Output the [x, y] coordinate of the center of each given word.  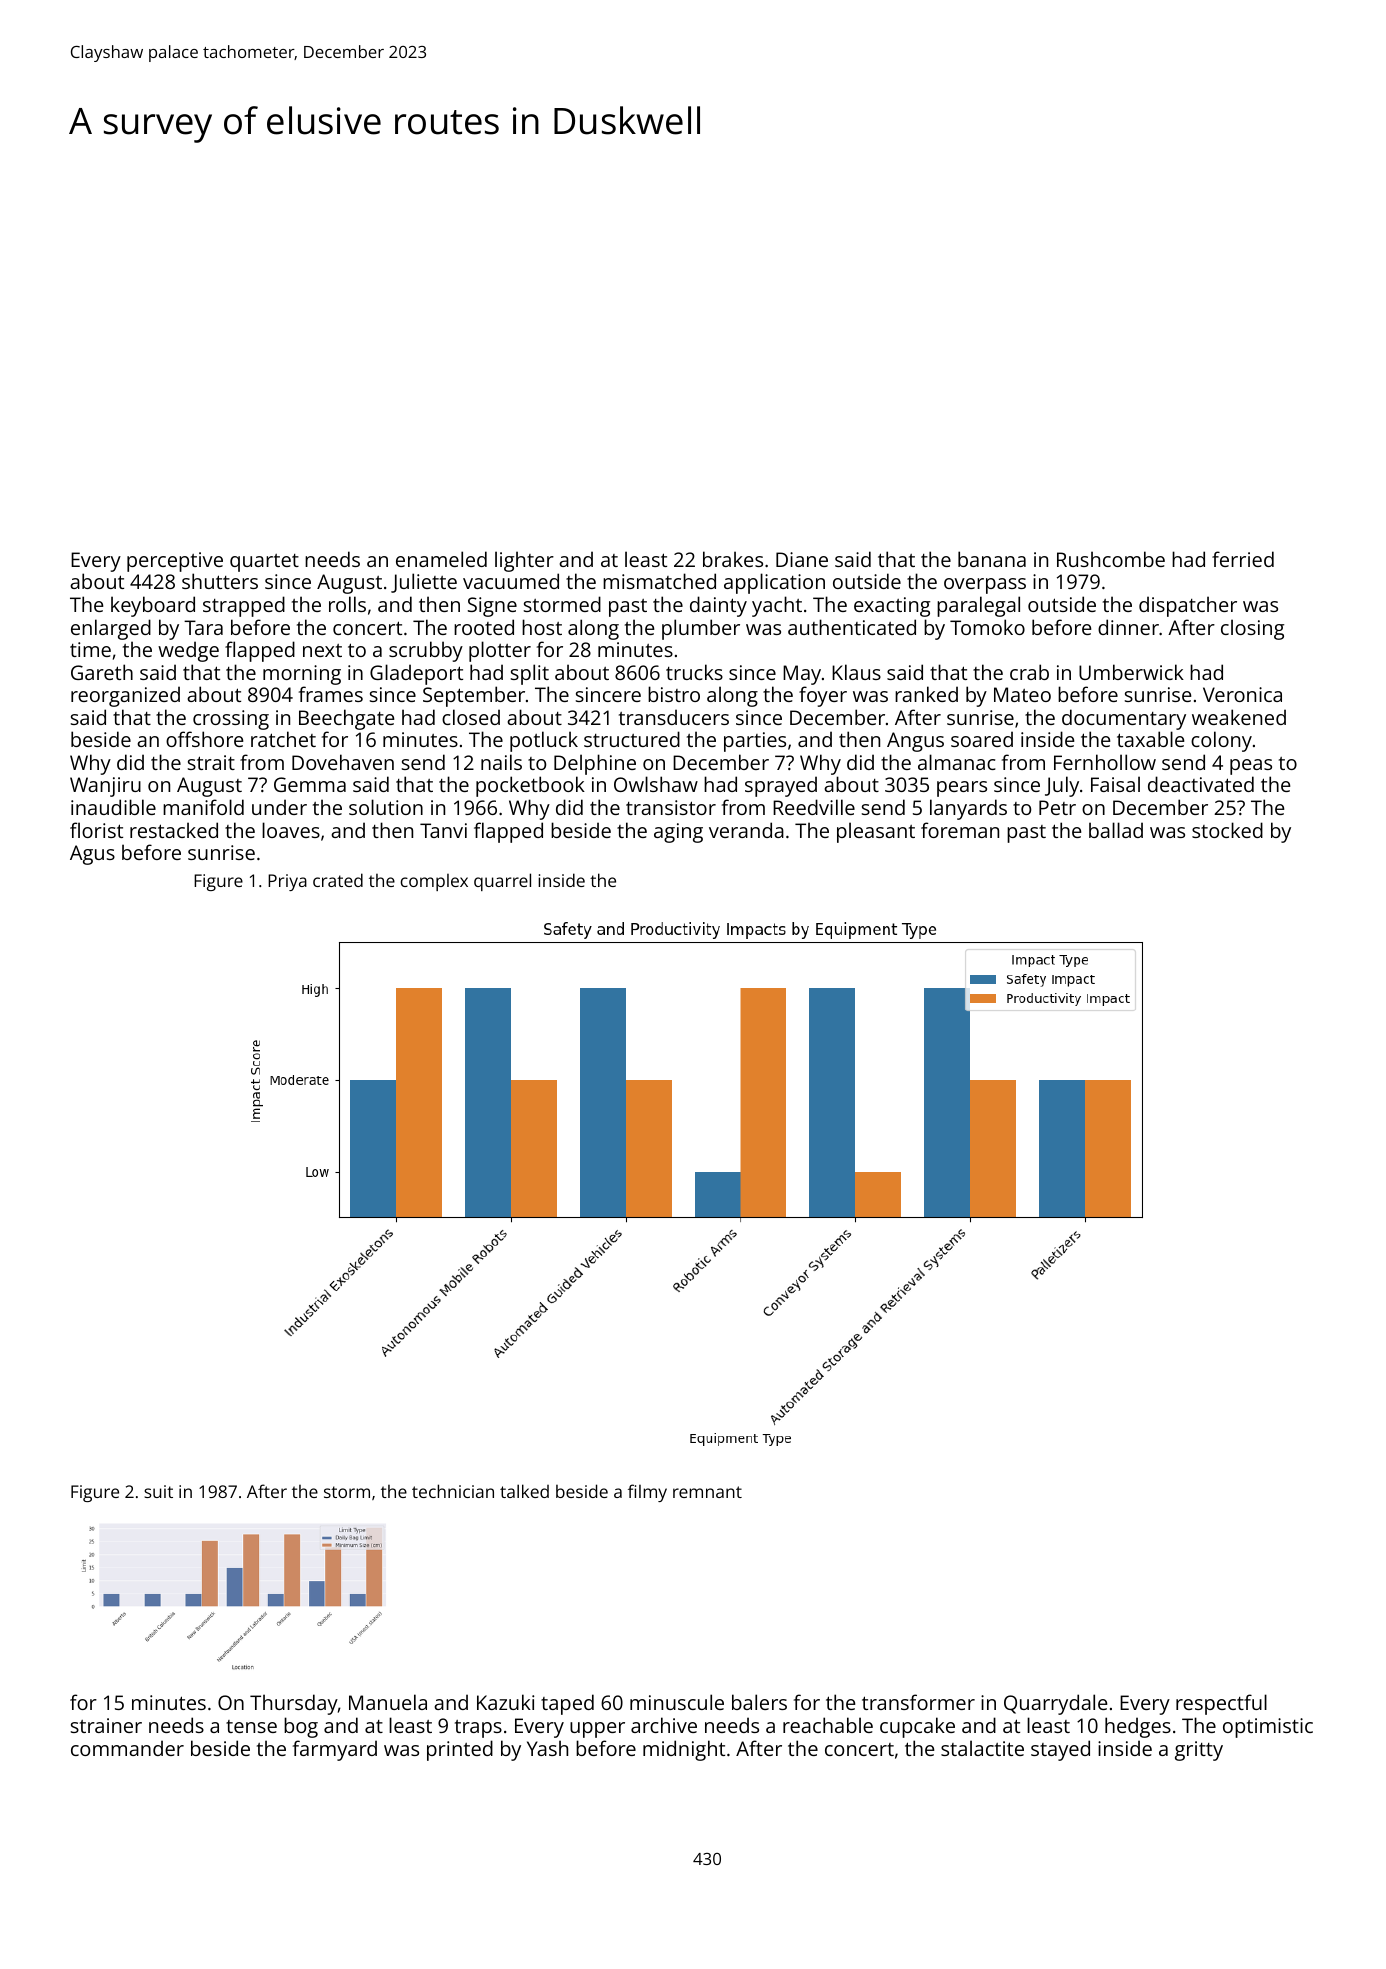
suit [158, 1491]
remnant [707, 1492]
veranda [746, 830]
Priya [287, 882]
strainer [106, 1725]
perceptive [175, 562]
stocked [1227, 830]
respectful [1221, 1704]
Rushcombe [1111, 559]
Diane [802, 559]
